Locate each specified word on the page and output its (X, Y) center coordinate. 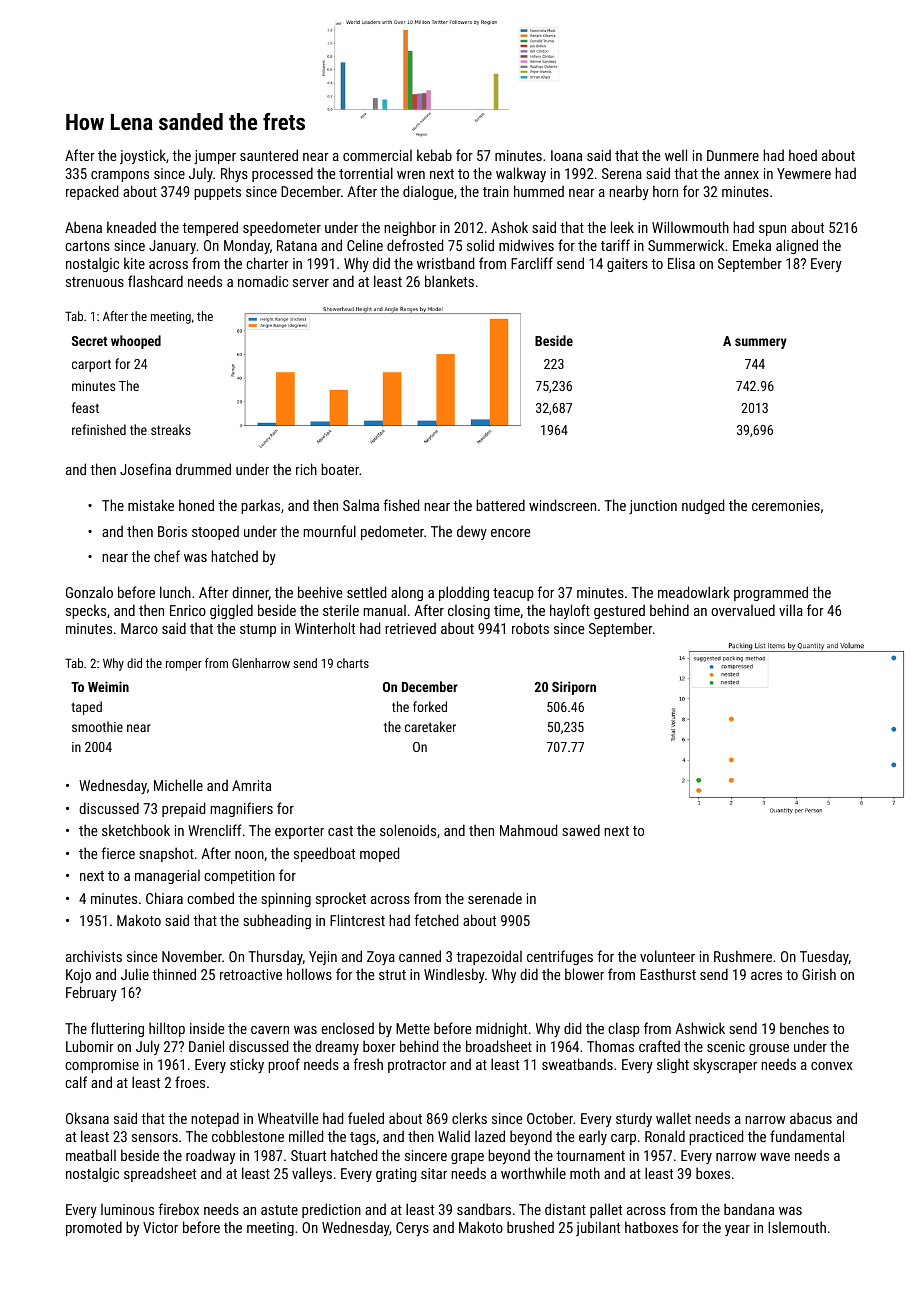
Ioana (566, 155)
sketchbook (136, 830)
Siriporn (574, 688)
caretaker (430, 726)
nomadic (263, 281)
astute (279, 1210)
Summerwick (686, 245)
